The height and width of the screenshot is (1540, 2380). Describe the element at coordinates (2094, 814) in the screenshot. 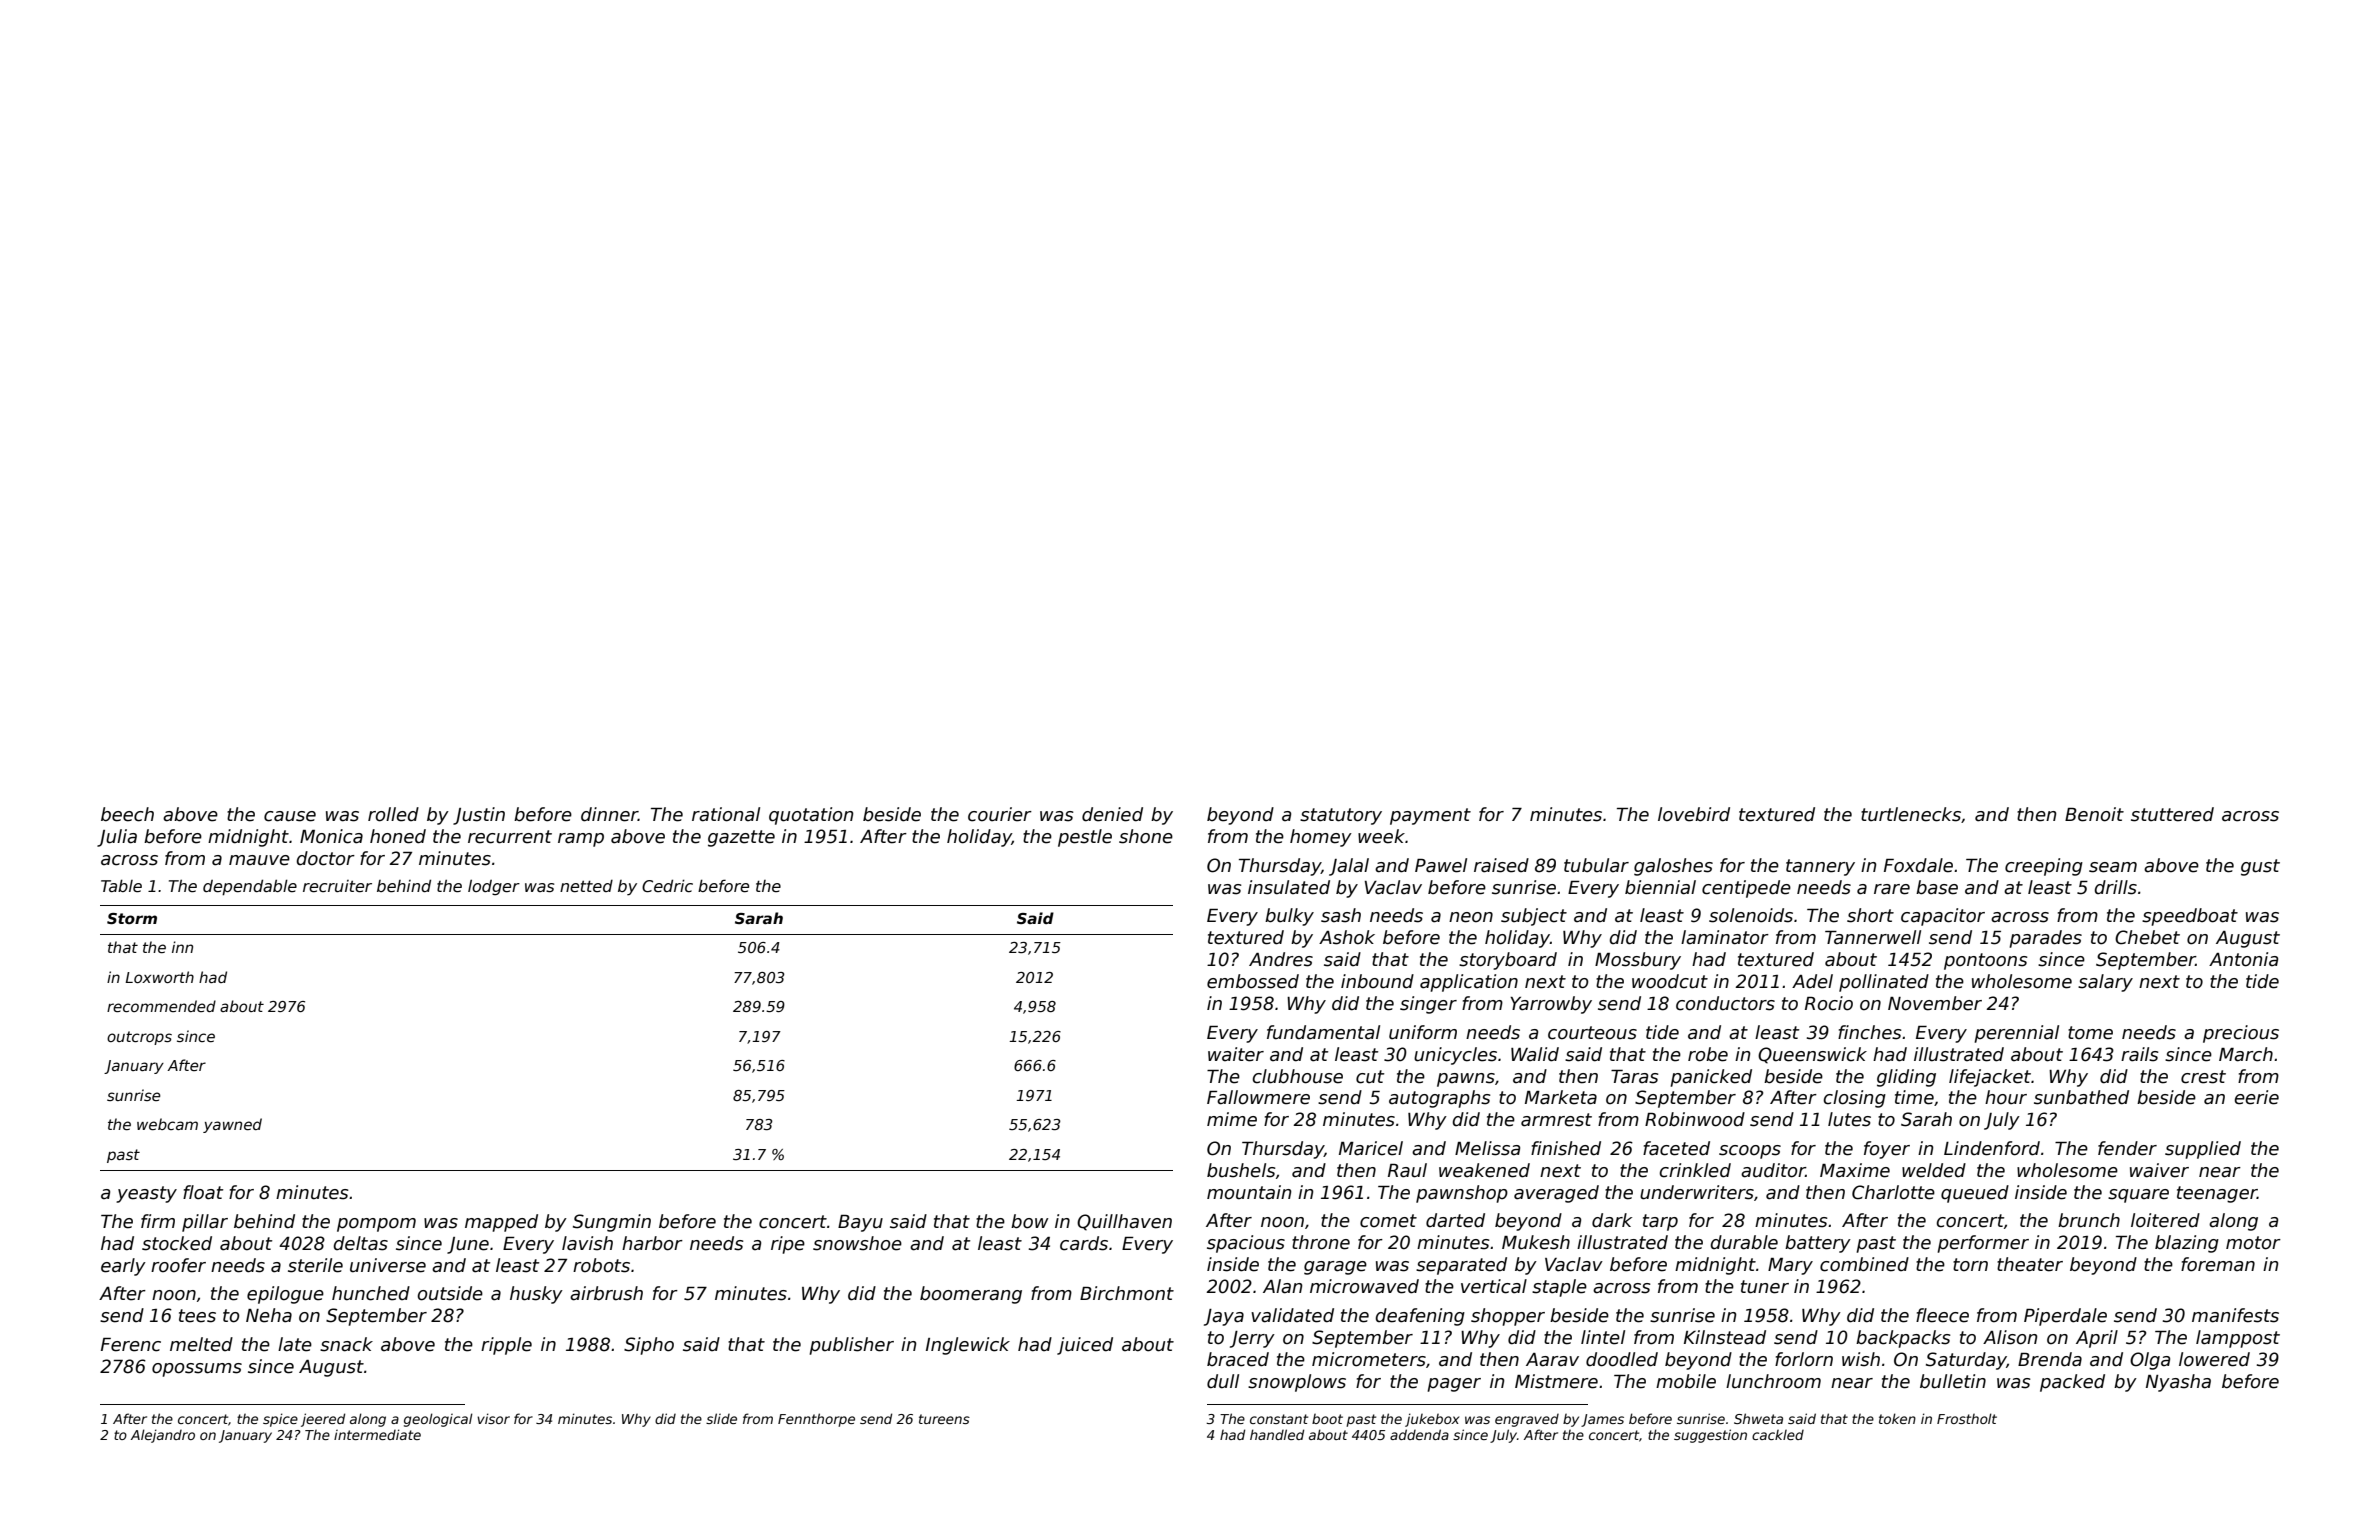

I see `Benoit` at that location.
